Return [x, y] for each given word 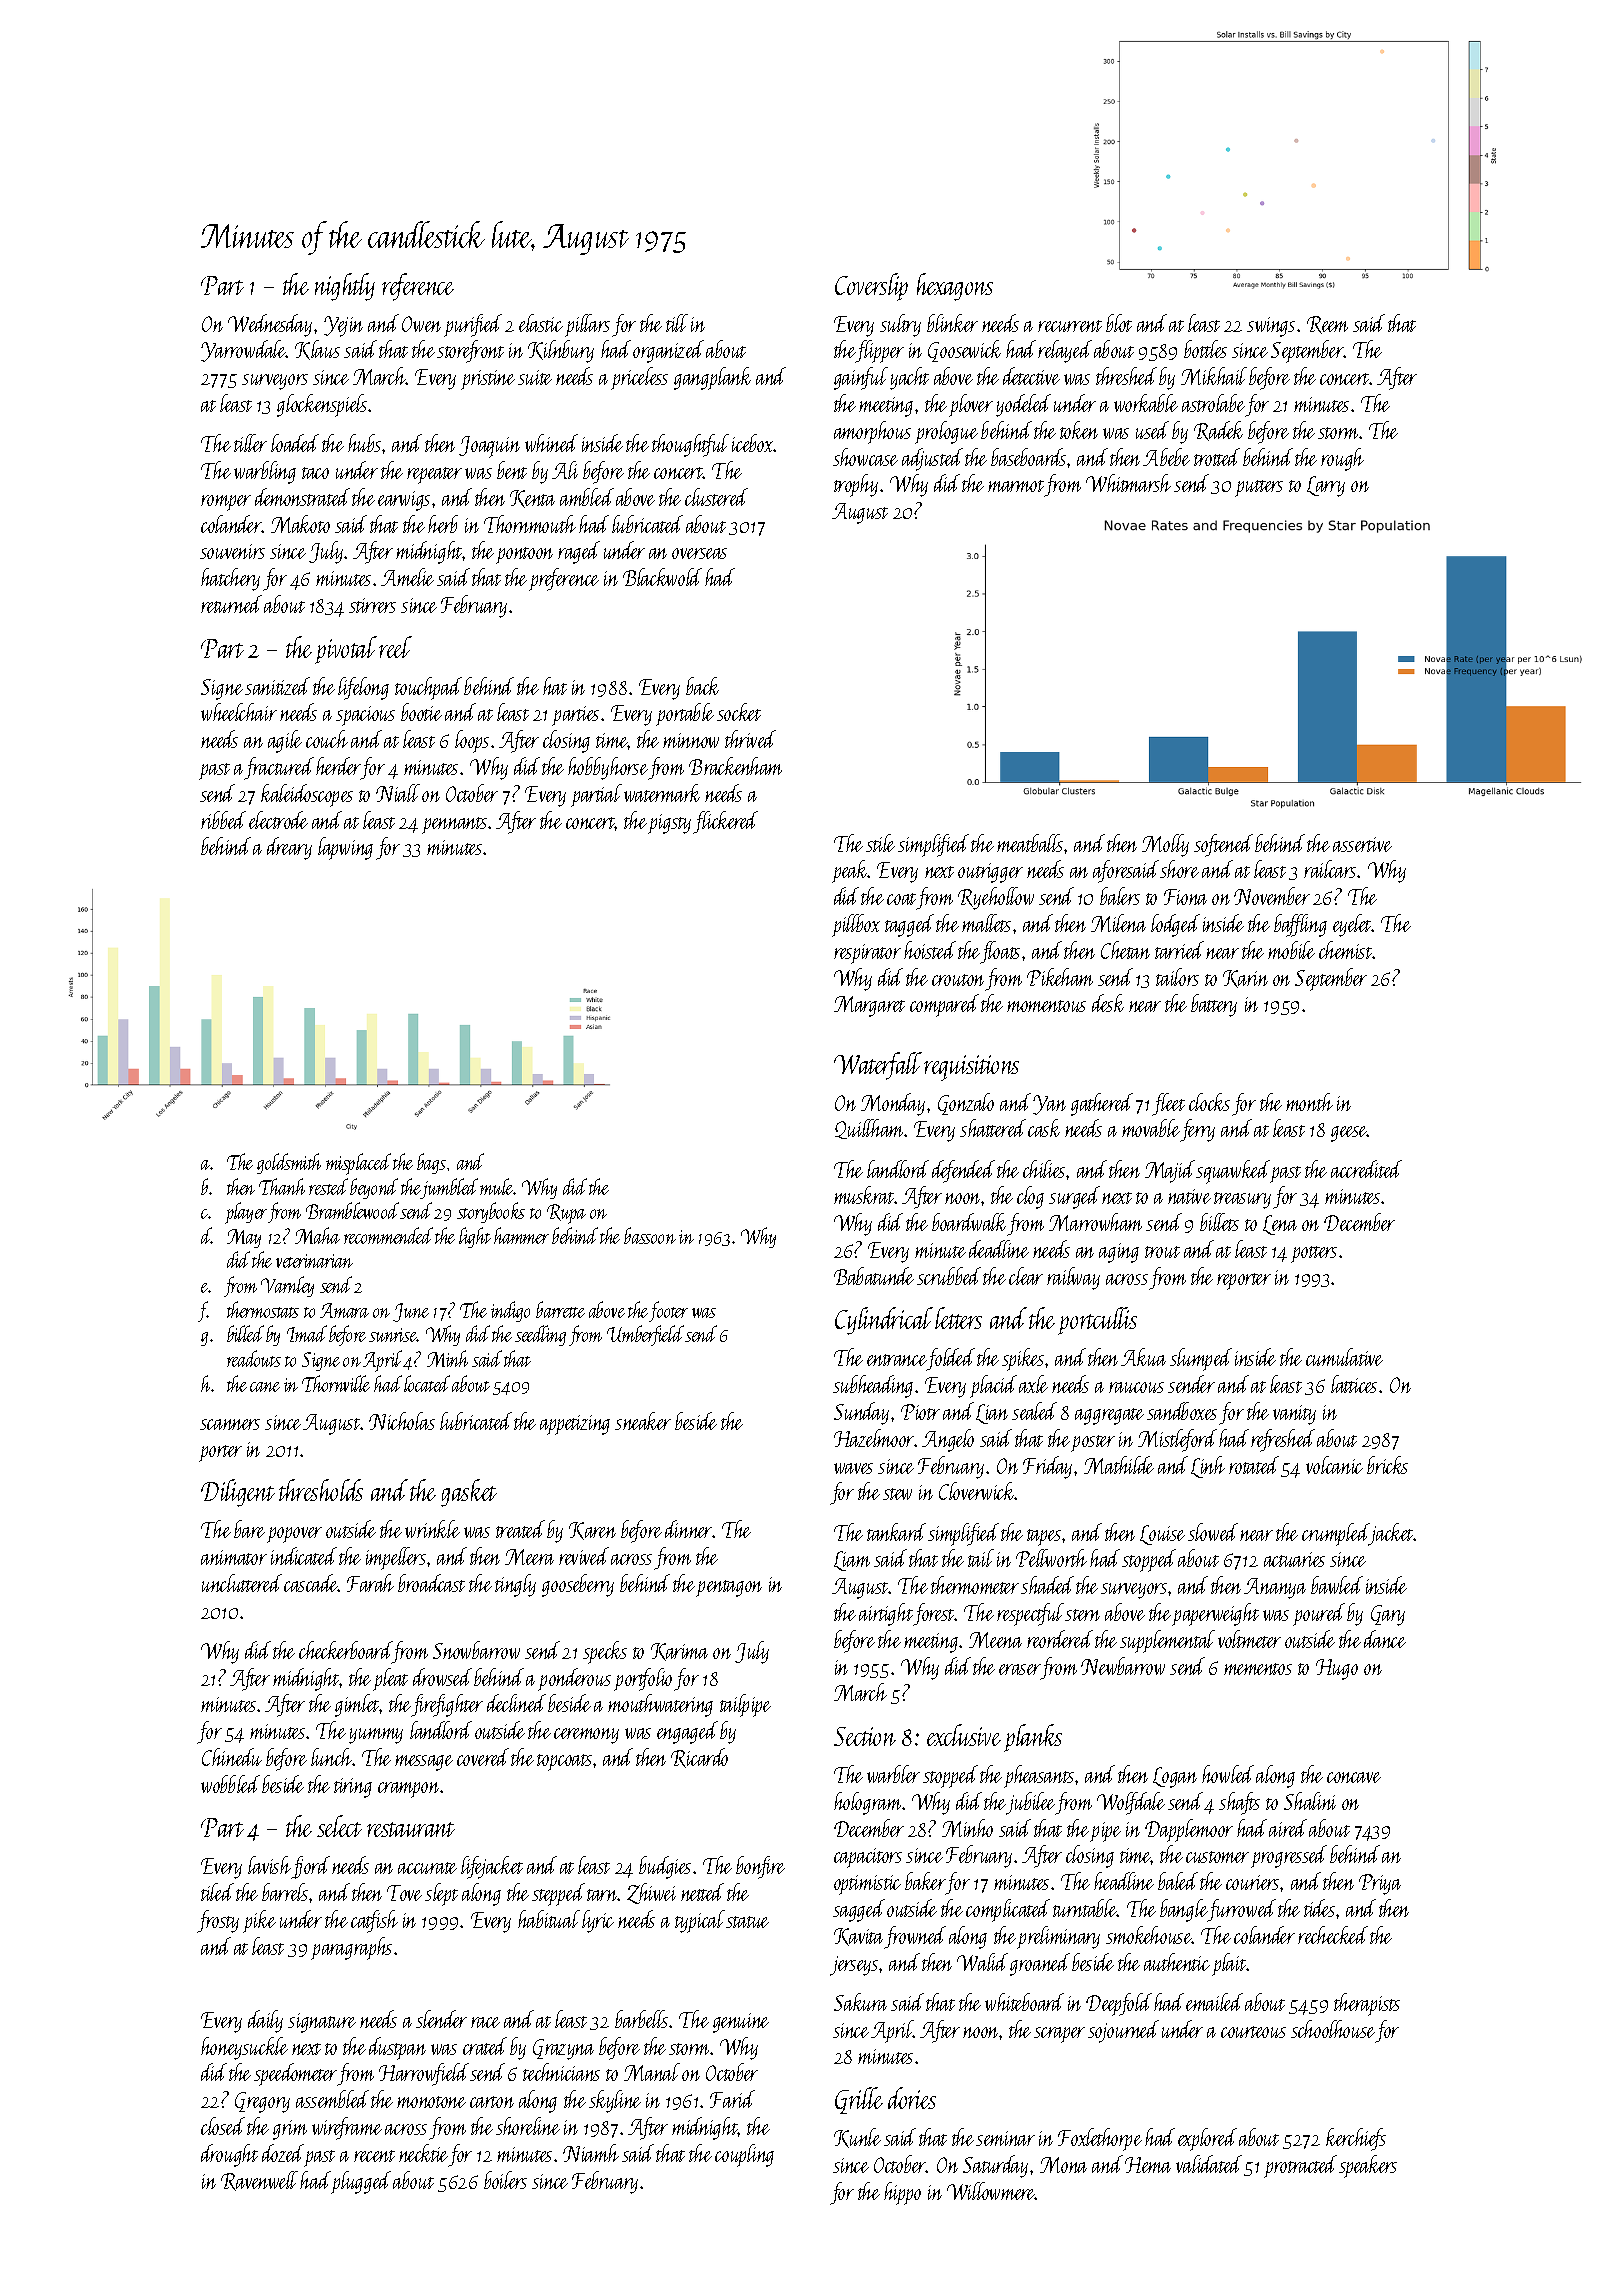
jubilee [1031, 1803]
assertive [1362, 844]
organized [668, 351]
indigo [510, 1311]
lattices [1354, 1384]
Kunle [857, 2138]
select [339, 1826]
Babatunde [874, 1276]
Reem [1327, 325]
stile [880, 843]
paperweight [1215, 1614]
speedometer [296, 2074]
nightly [345, 287]
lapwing [345, 848]
